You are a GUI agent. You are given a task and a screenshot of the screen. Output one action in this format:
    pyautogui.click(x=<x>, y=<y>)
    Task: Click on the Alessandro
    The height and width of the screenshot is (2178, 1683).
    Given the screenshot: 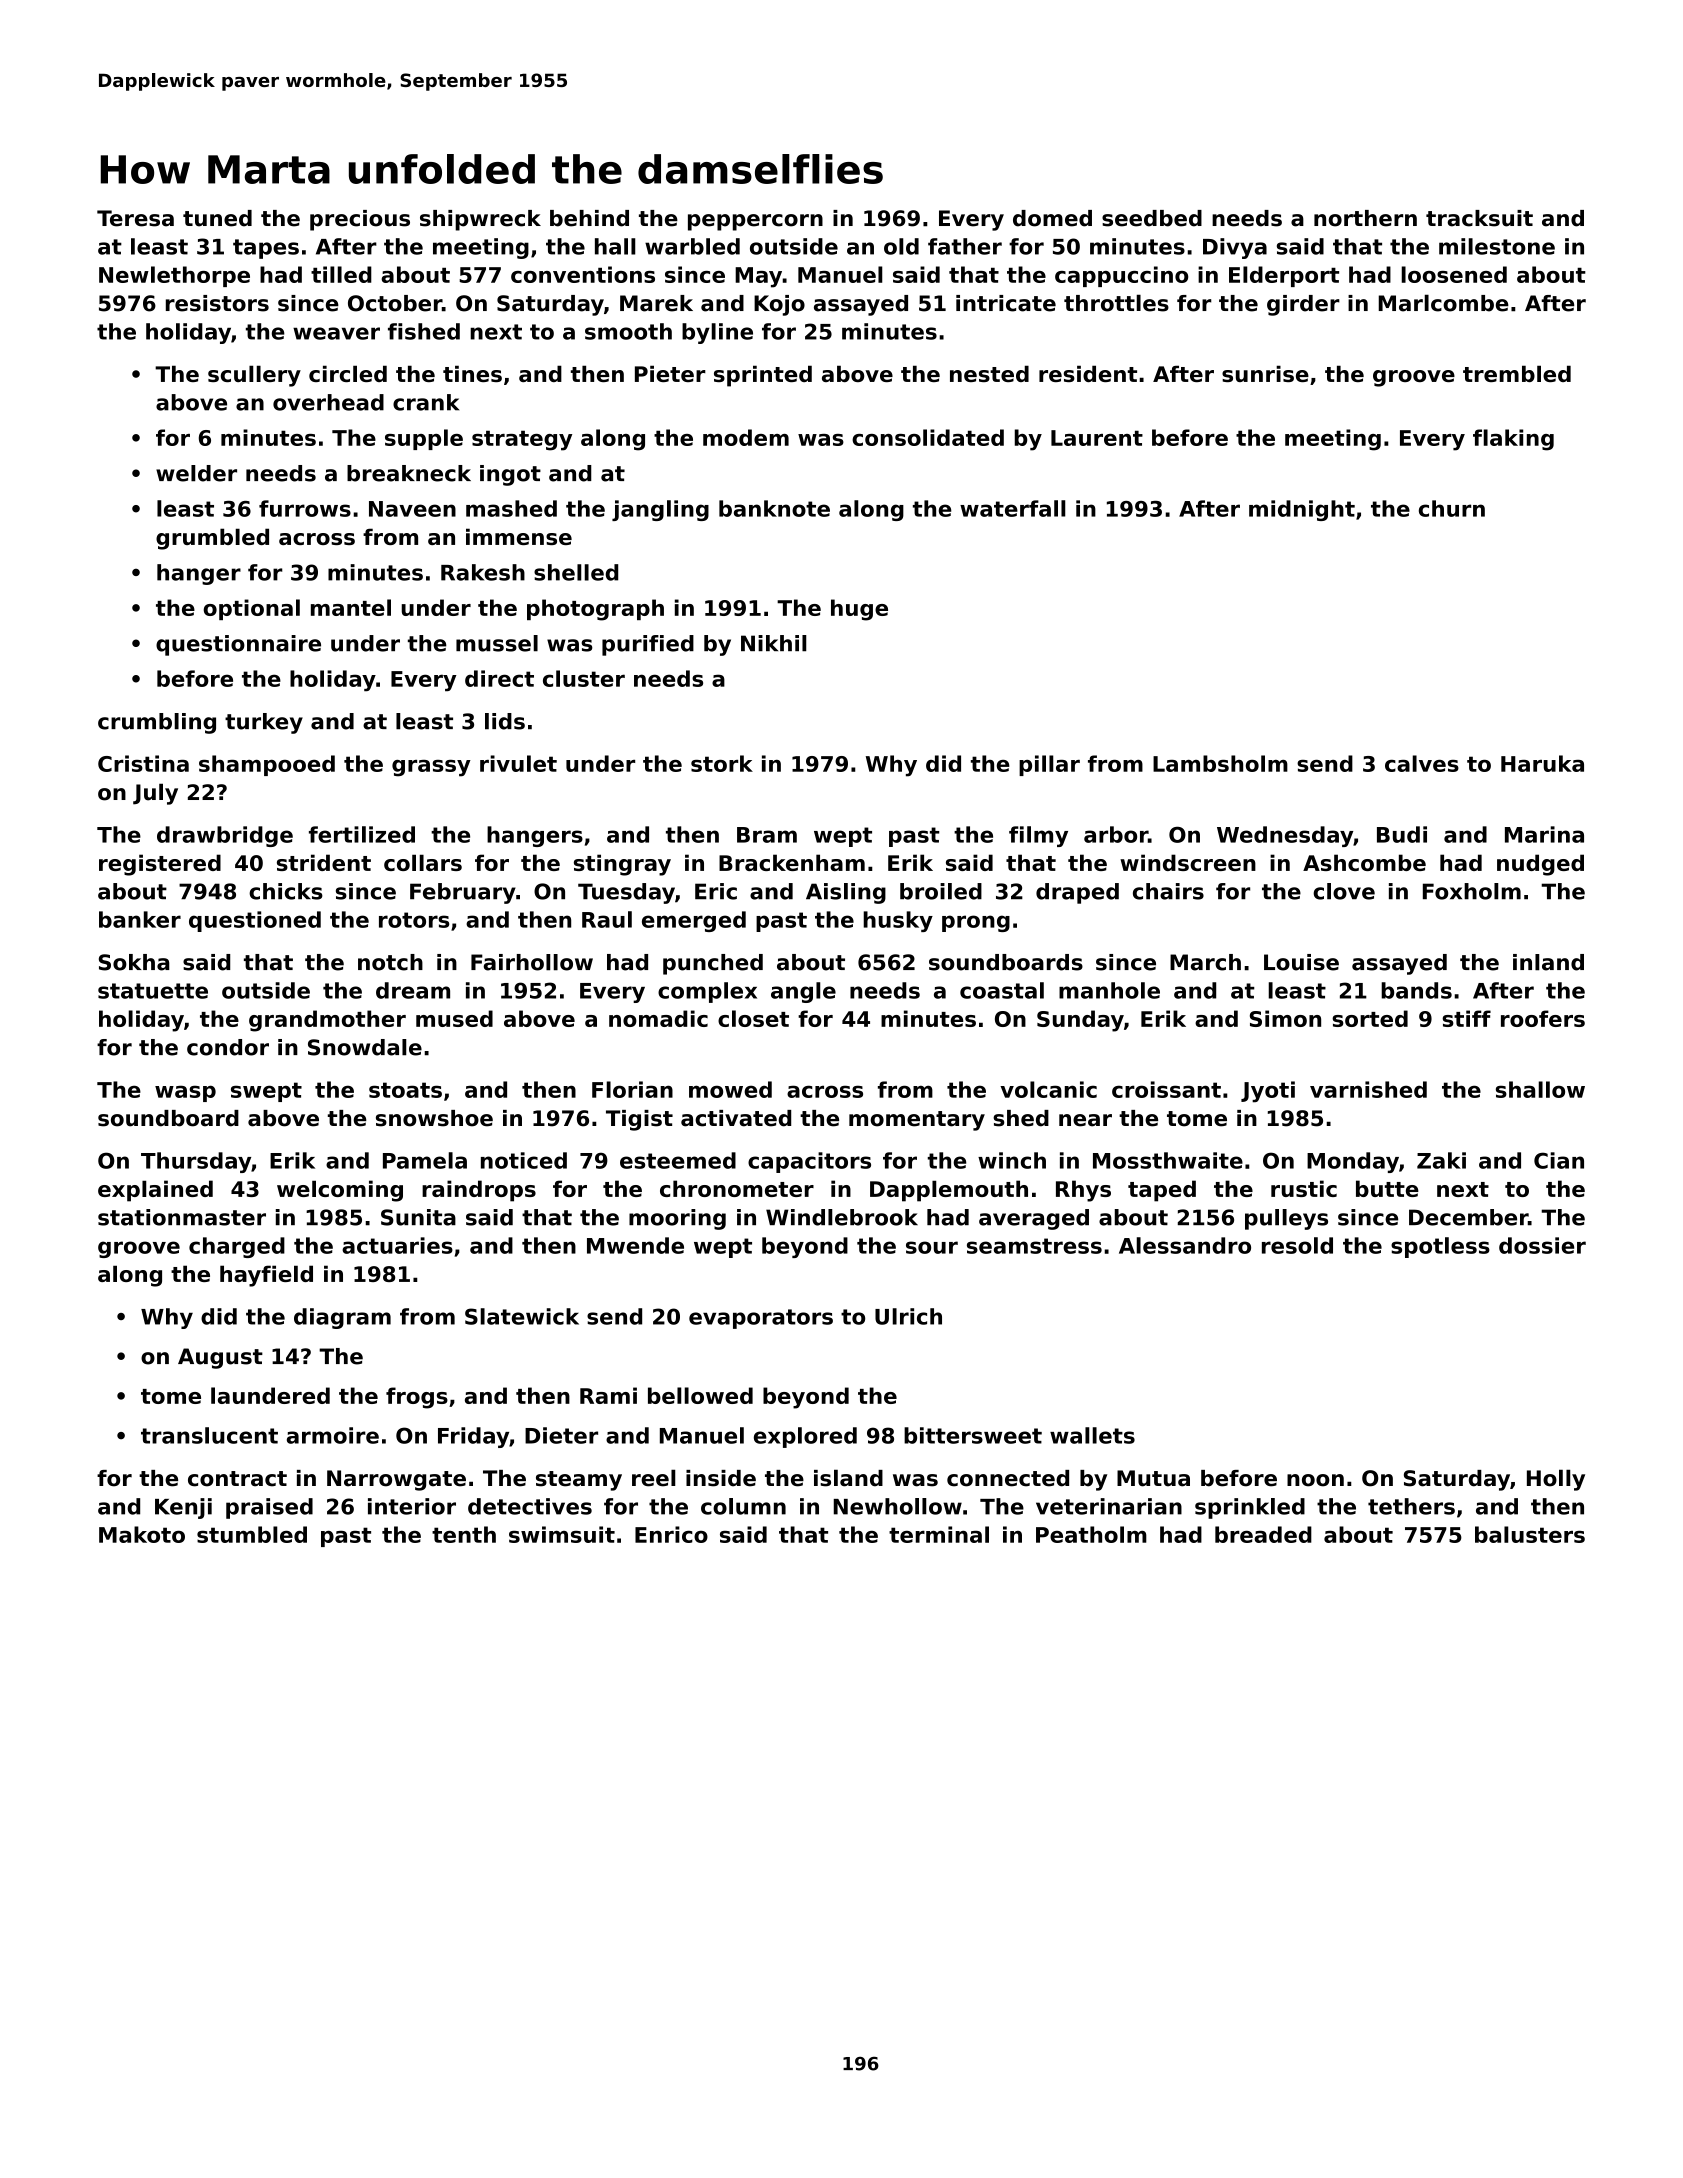 What is the action you would take?
    pyautogui.click(x=1185, y=1245)
